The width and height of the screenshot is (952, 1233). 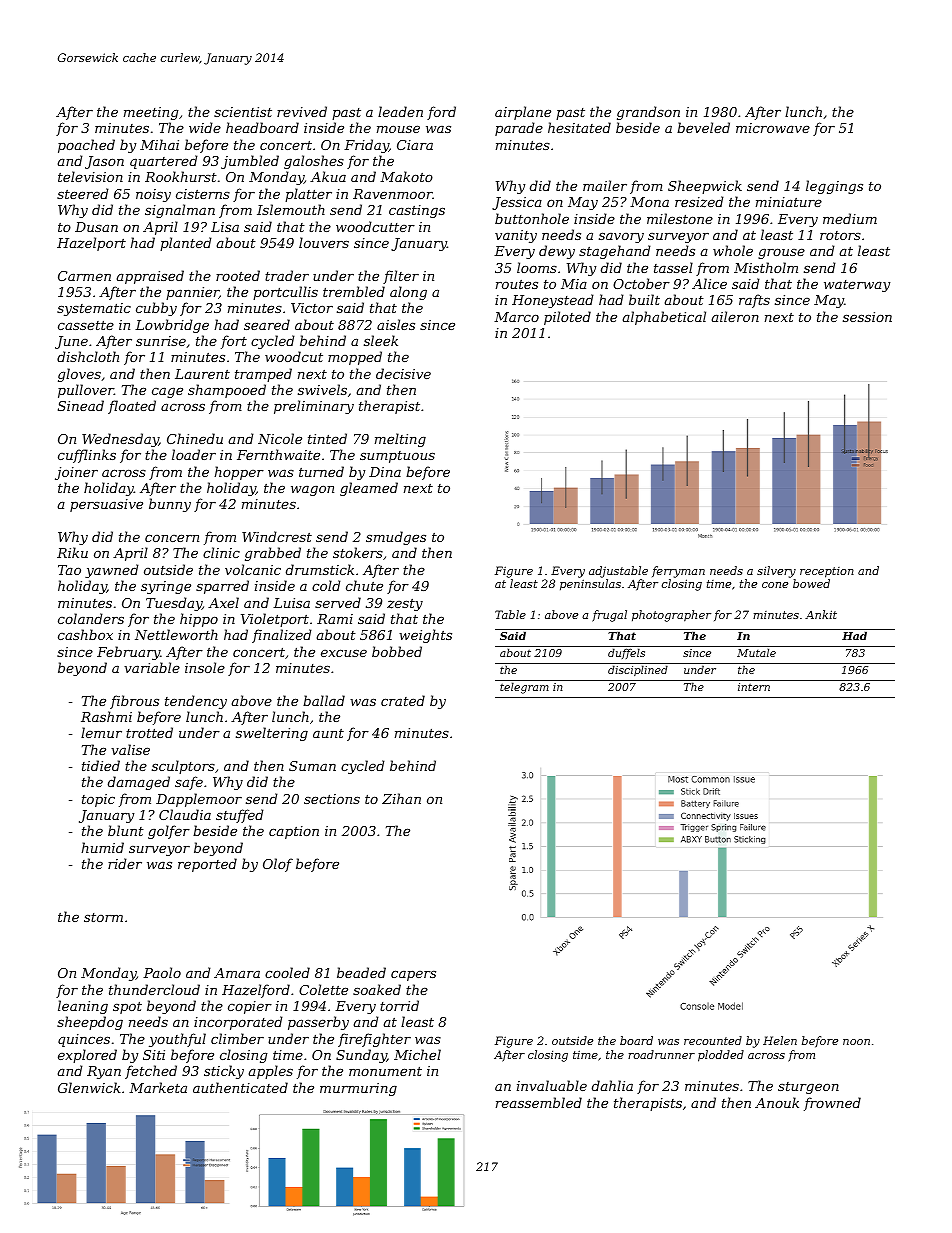 I want to click on intern, so click(x=754, y=687).
